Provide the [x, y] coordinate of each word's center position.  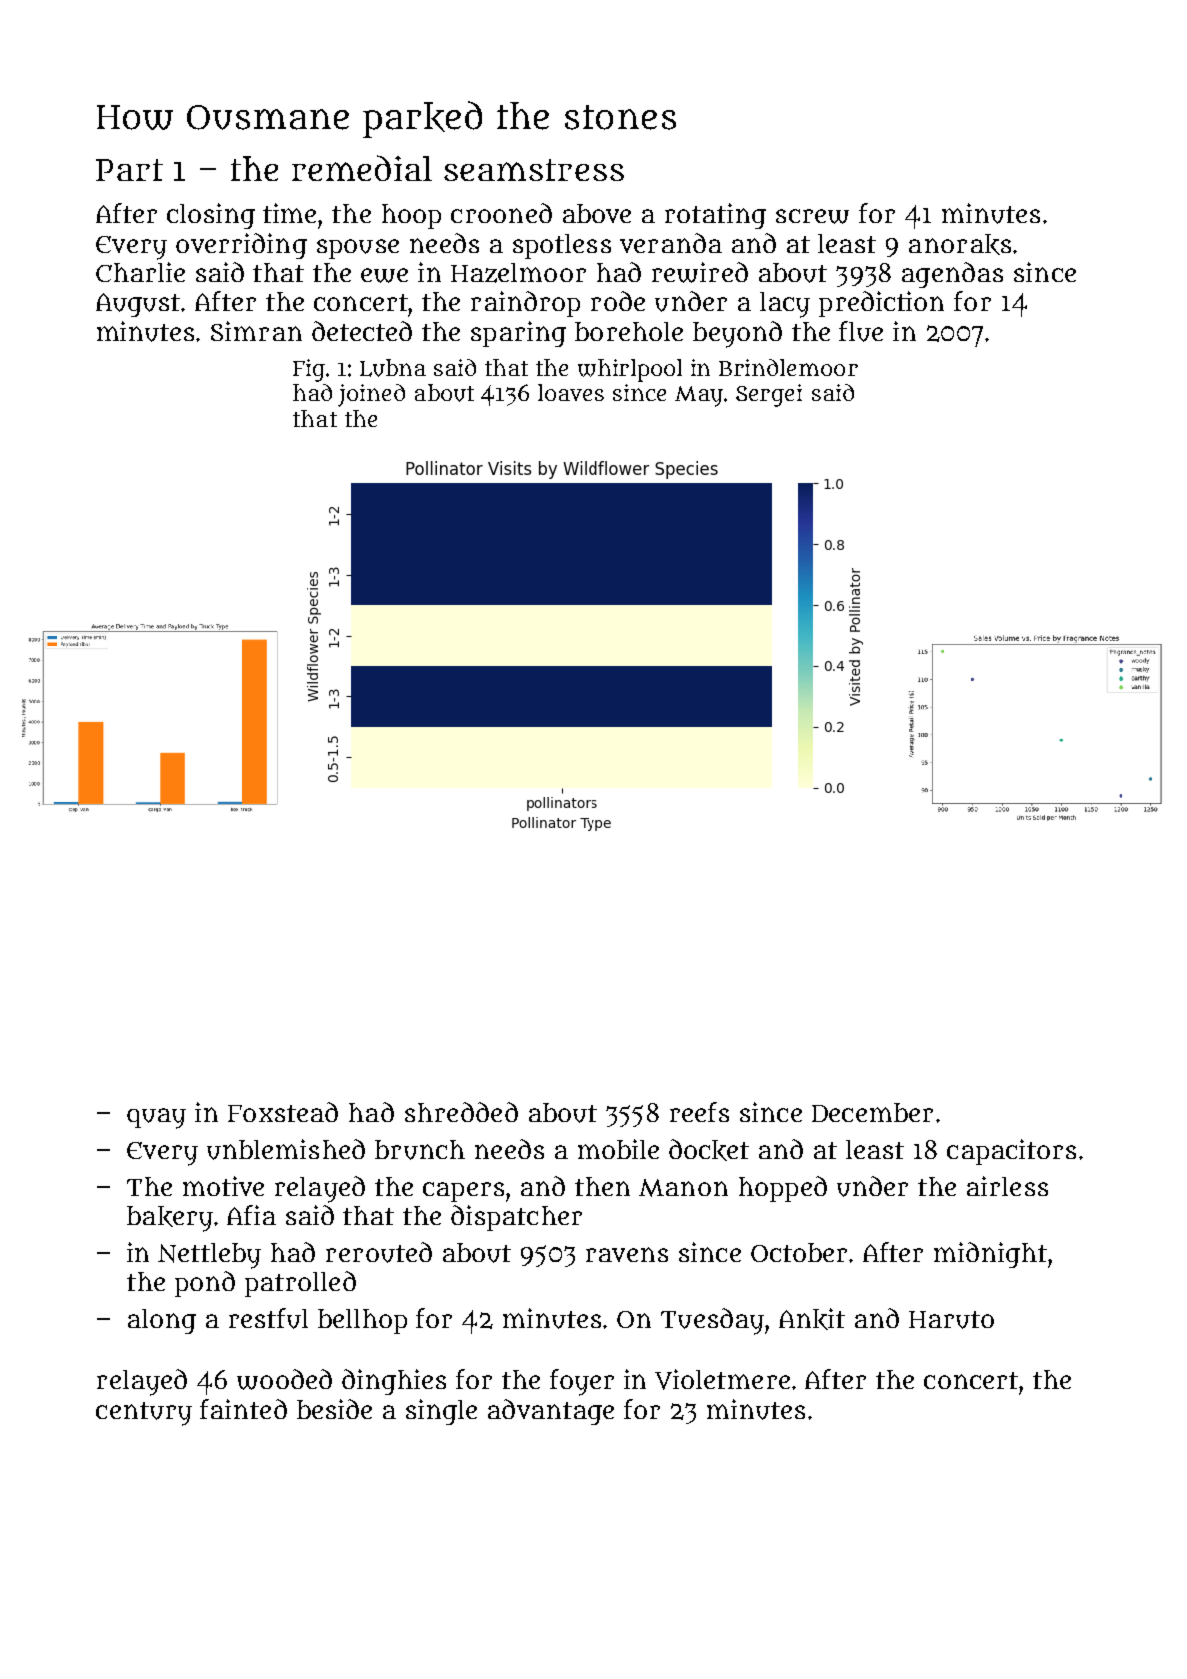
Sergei [769, 395]
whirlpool [630, 370]
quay [156, 1118]
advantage [551, 1412]
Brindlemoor [788, 367]
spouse [358, 249]
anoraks [960, 244]
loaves [571, 392]
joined [371, 395]
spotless [562, 246]
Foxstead [283, 1112]
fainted [243, 1409]
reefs [699, 1112]
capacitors [1011, 1152]
